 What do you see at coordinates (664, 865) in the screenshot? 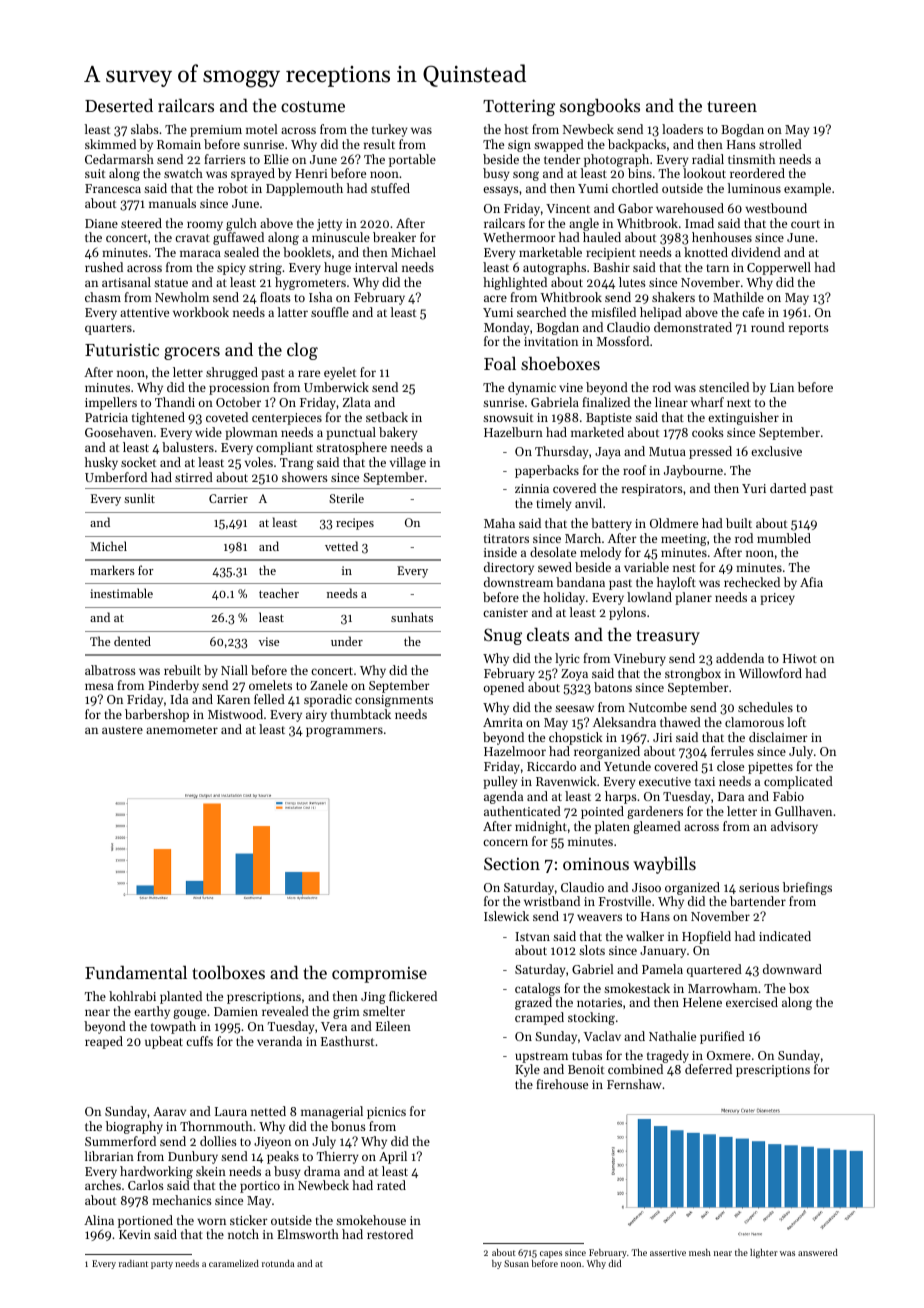
I see `waybills` at bounding box center [664, 865].
